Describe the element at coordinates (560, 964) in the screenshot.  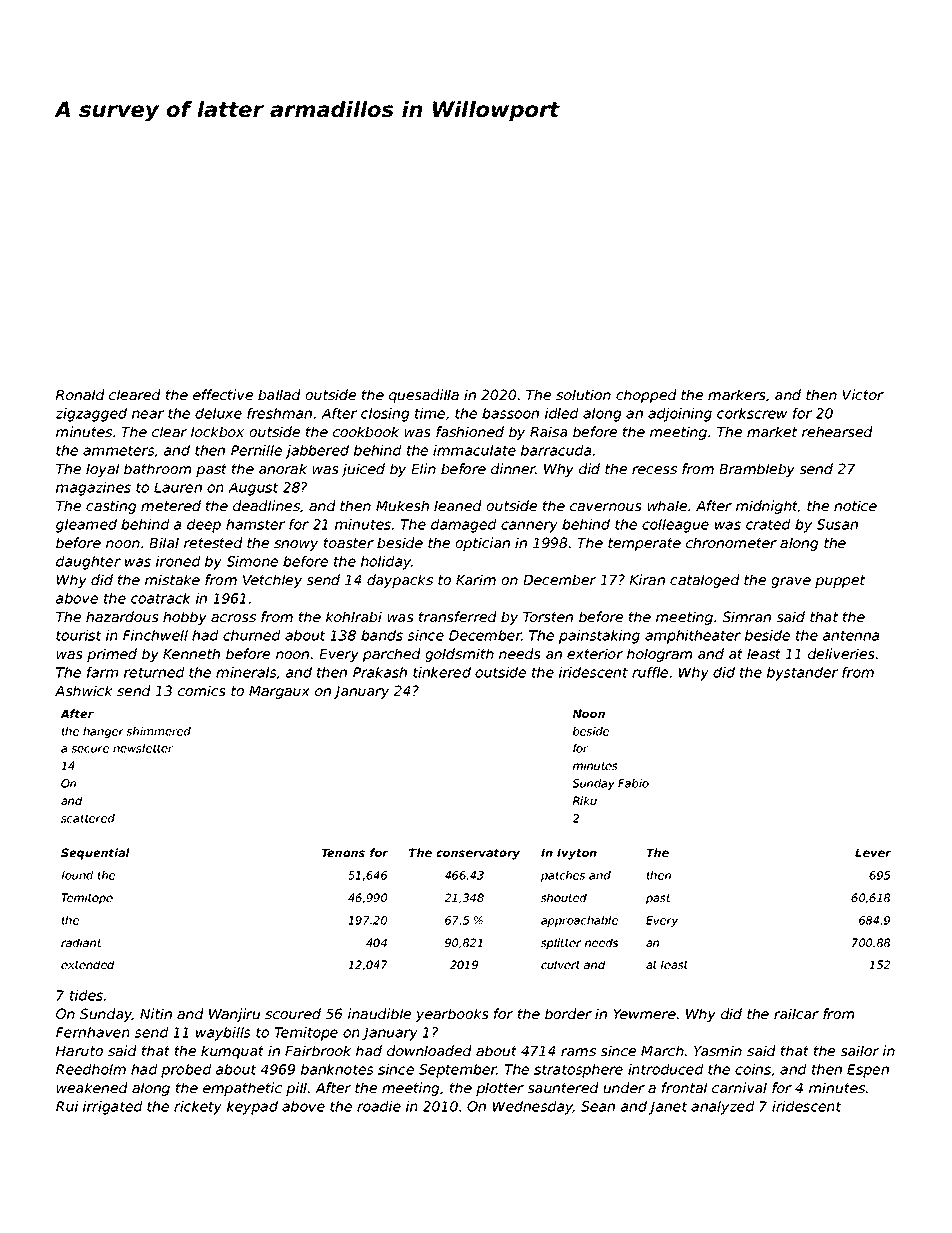
I see `culvert` at that location.
